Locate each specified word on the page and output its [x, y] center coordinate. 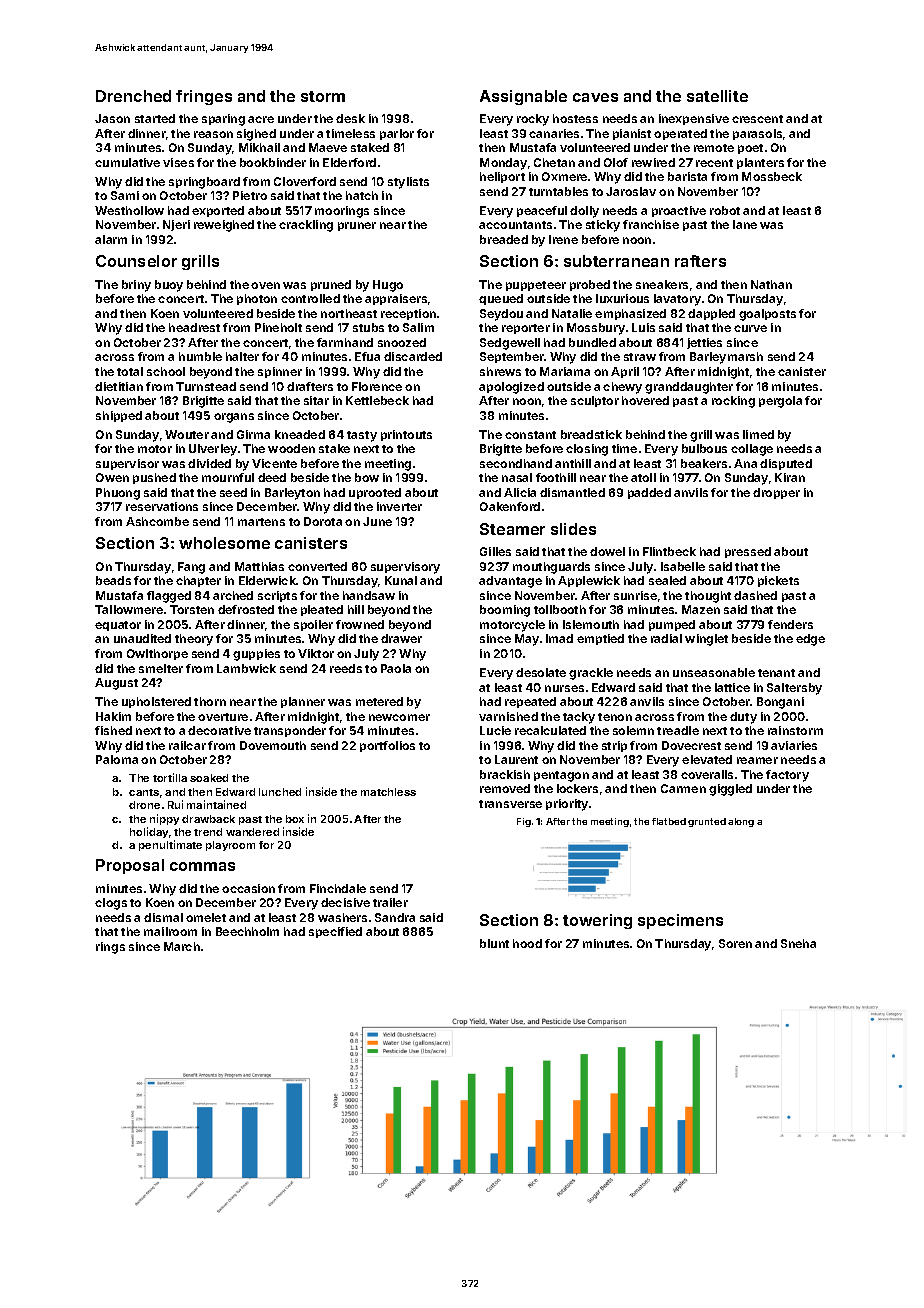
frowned [360, 624]
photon [257, 299]
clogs [111, 904]
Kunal [401, 580]
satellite [717, 96]
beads [113, 580]
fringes [204, 97]
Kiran [790, 477]
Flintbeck [669, 551]
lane [745, 224]
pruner [357, 226]
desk [350, 118]
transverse [510, 804]
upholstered [156, 702]
